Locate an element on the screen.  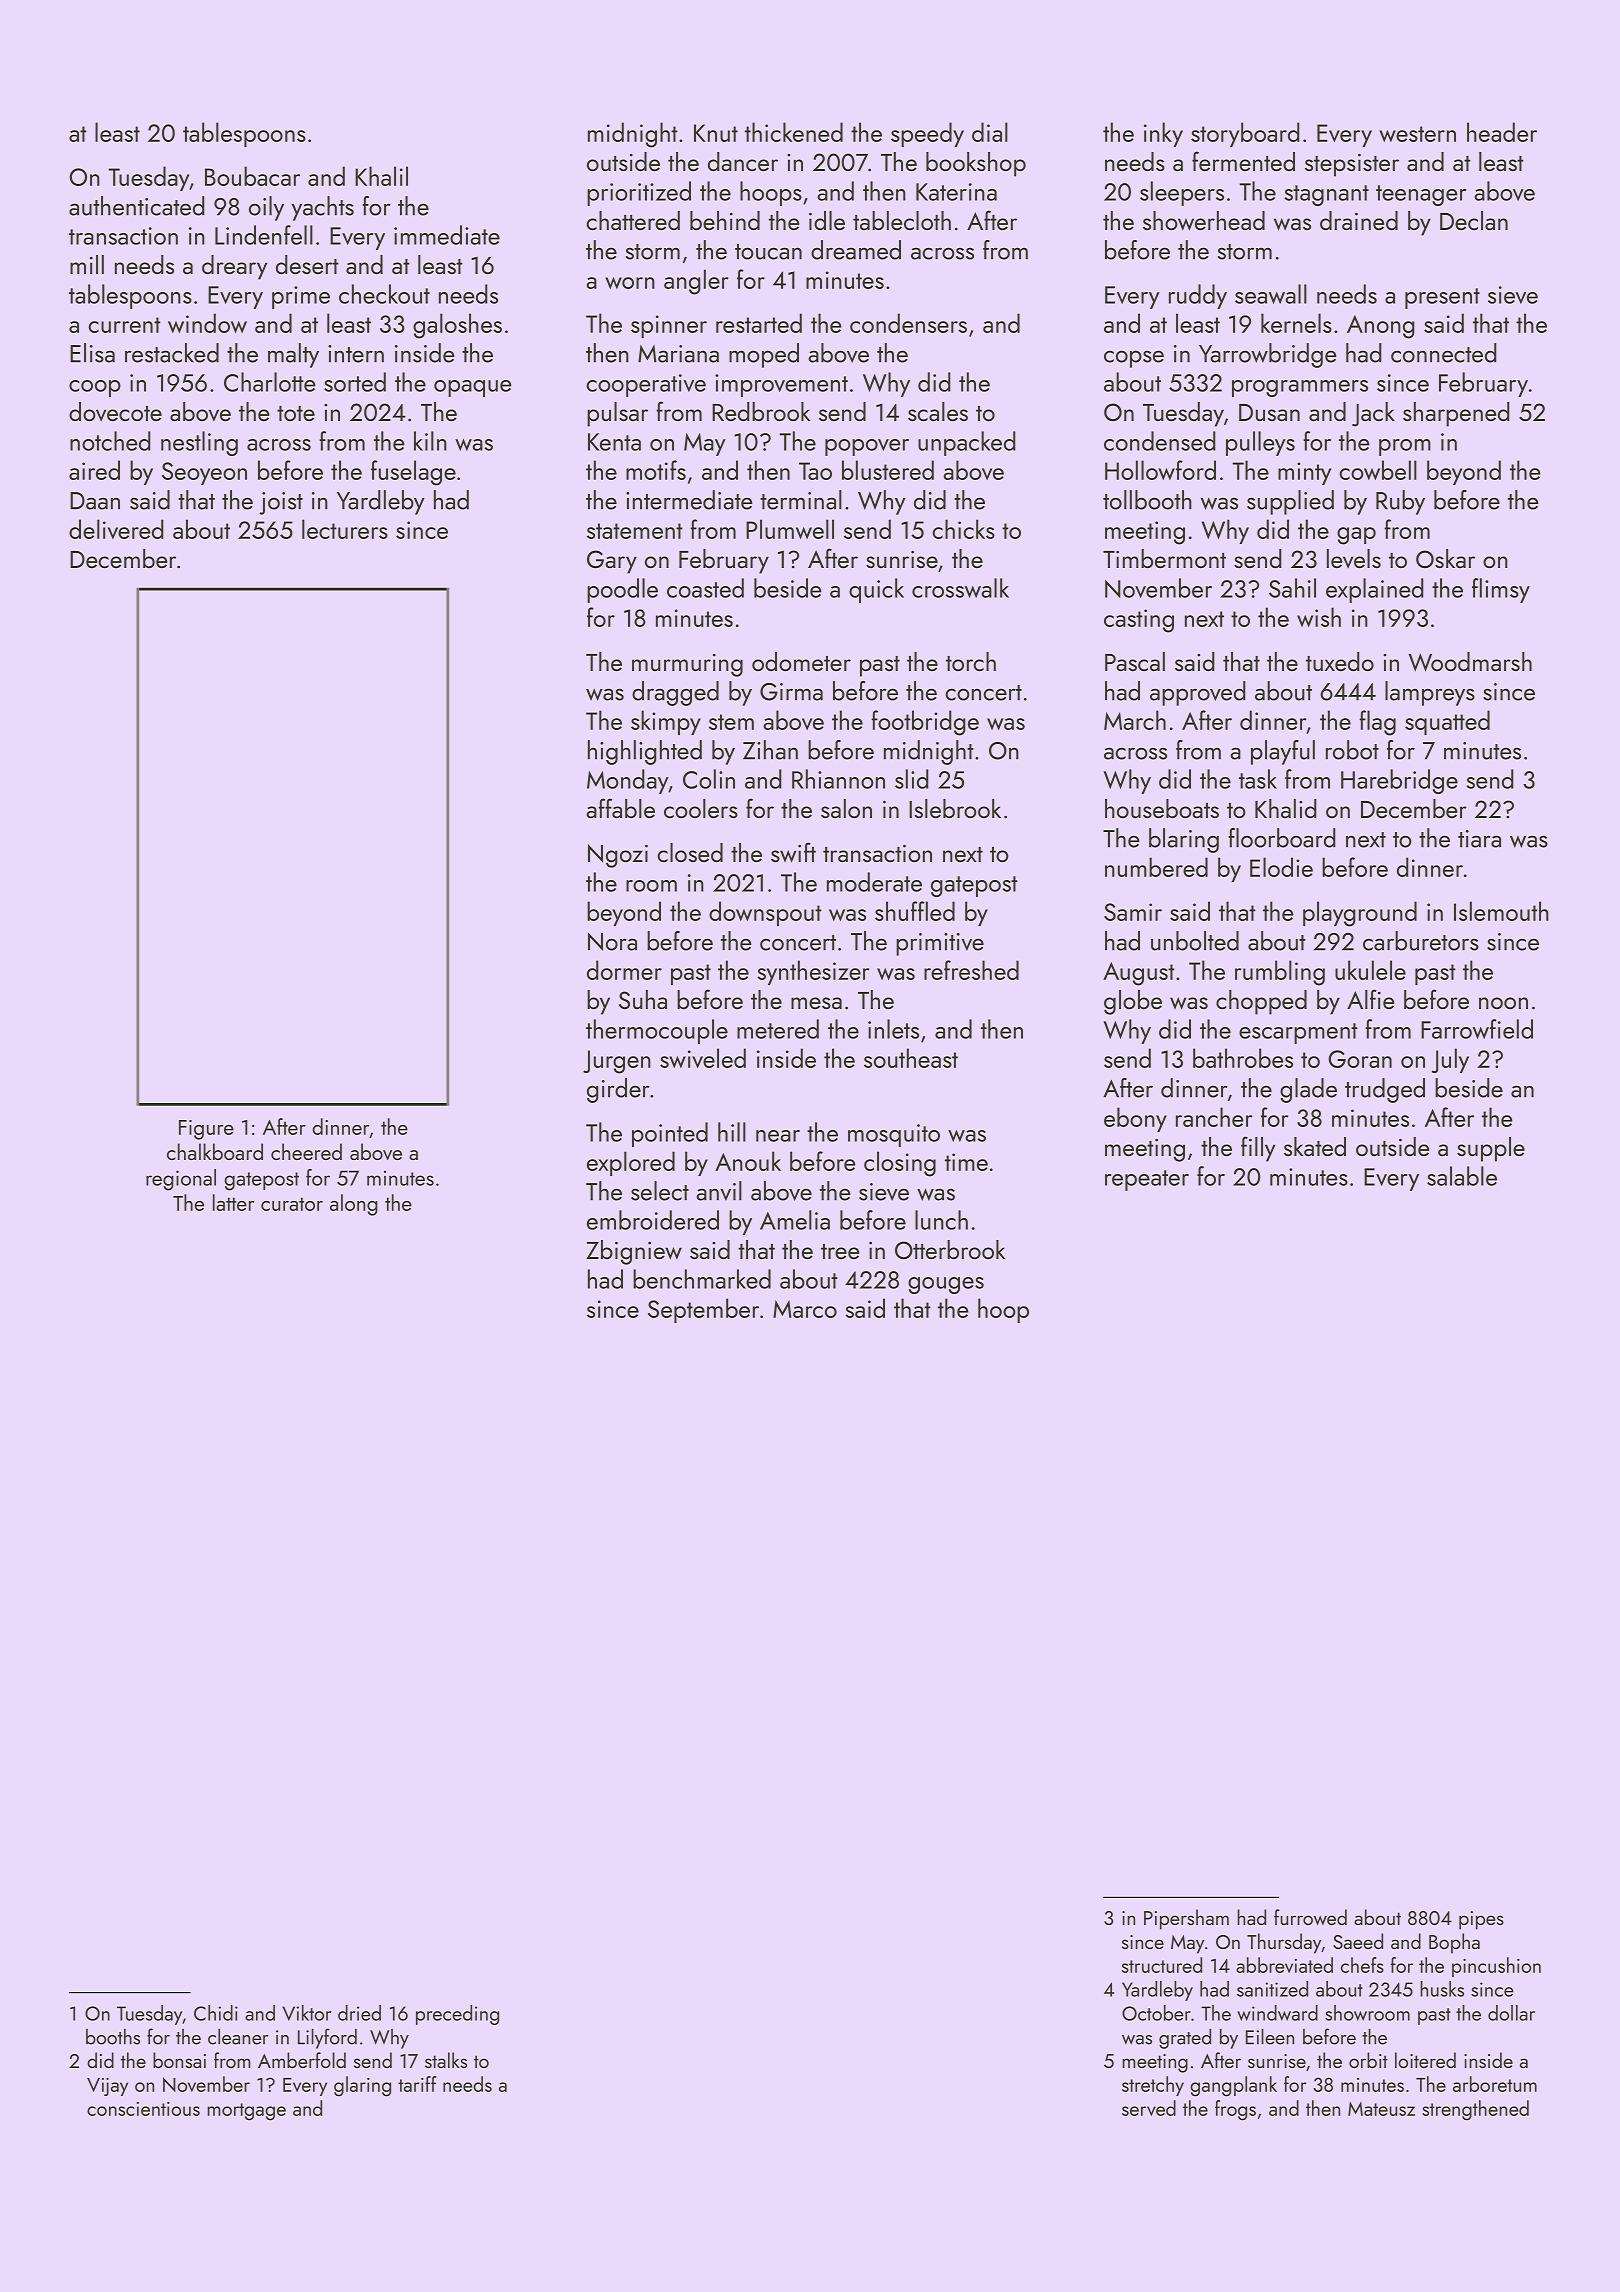
lecturers is located at coordinates (345, 529).
